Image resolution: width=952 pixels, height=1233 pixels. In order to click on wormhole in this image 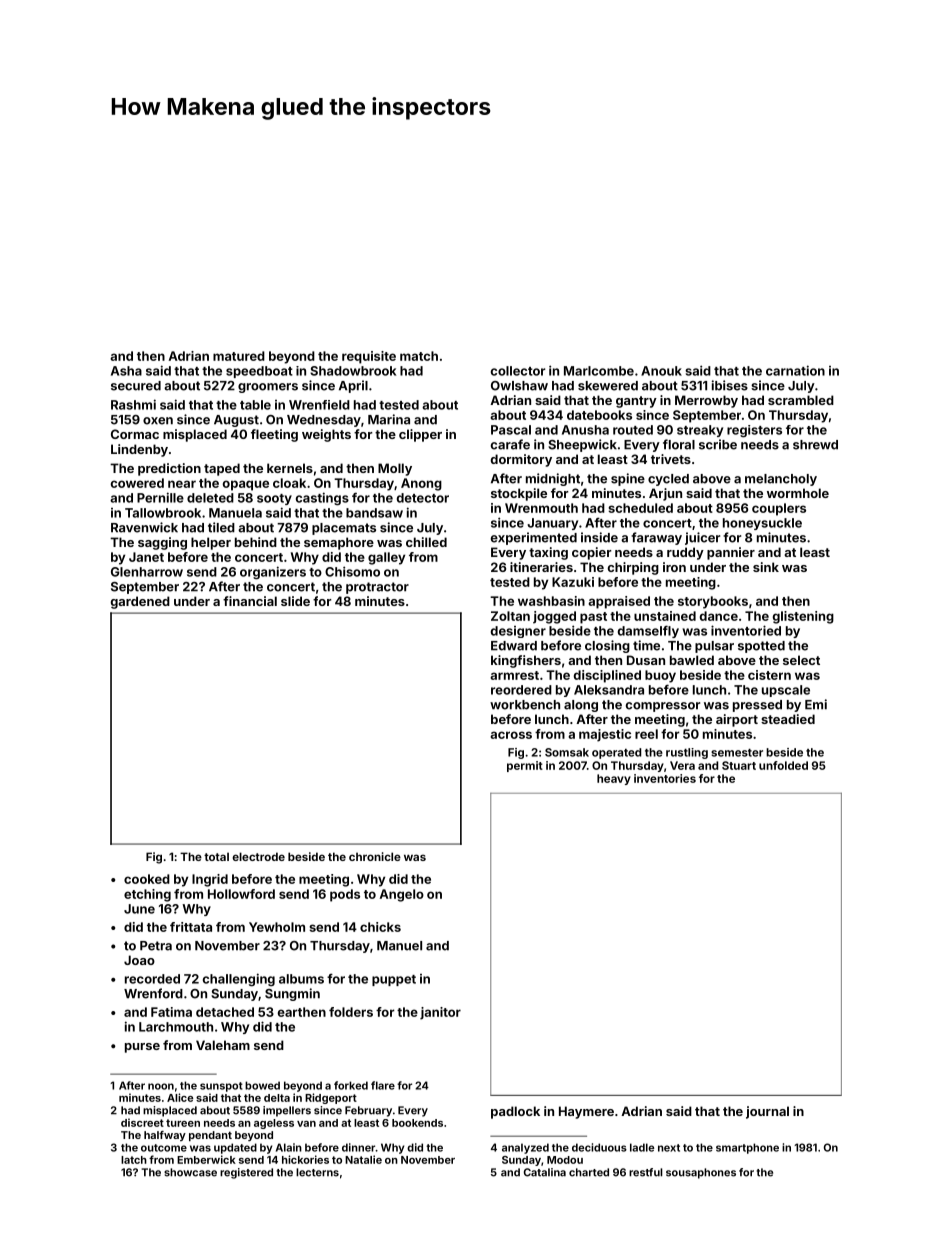, I will do `click(798, 493)`.
